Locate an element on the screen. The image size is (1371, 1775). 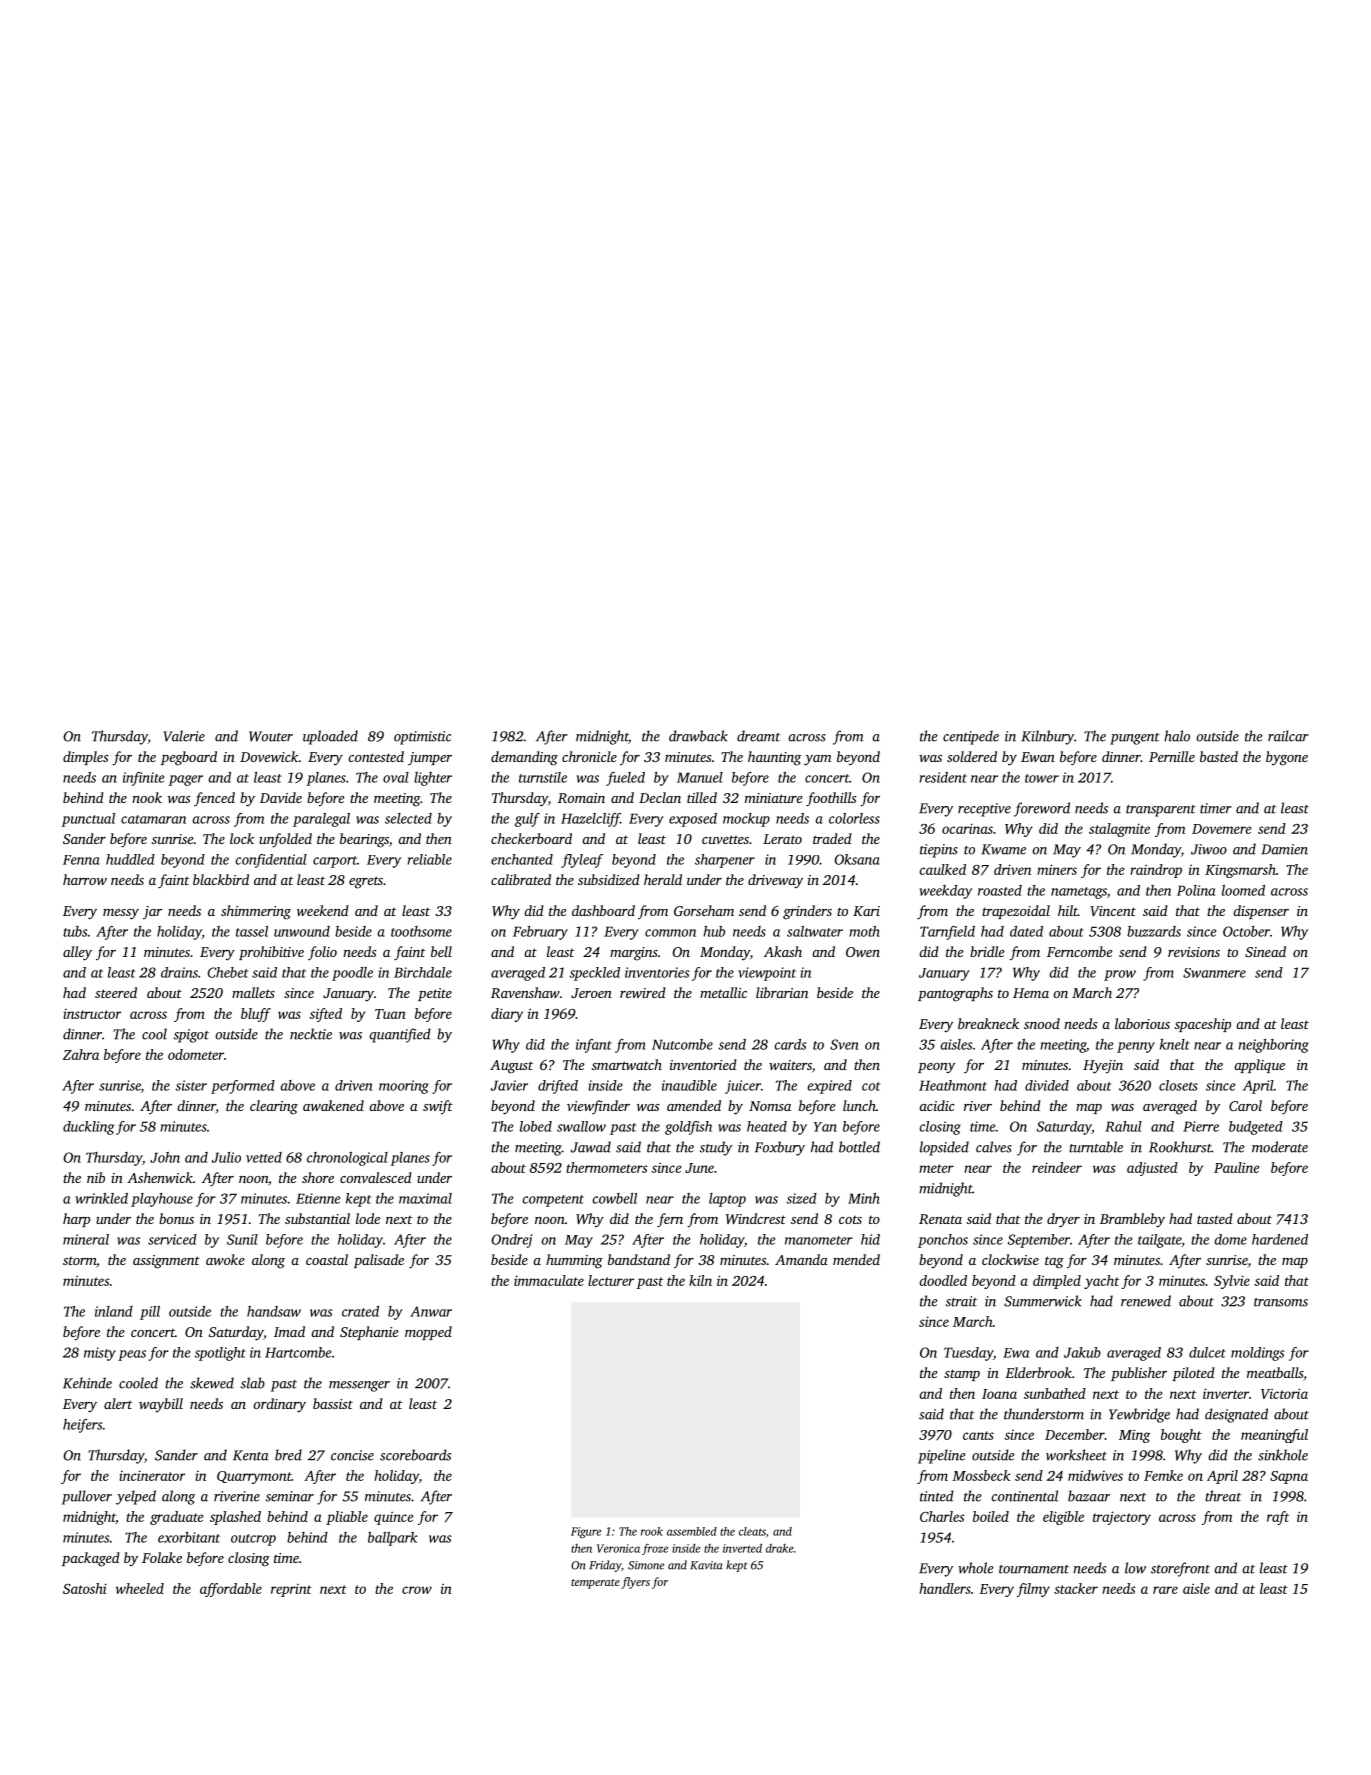
drawback is located at coordinates (698, 736).
